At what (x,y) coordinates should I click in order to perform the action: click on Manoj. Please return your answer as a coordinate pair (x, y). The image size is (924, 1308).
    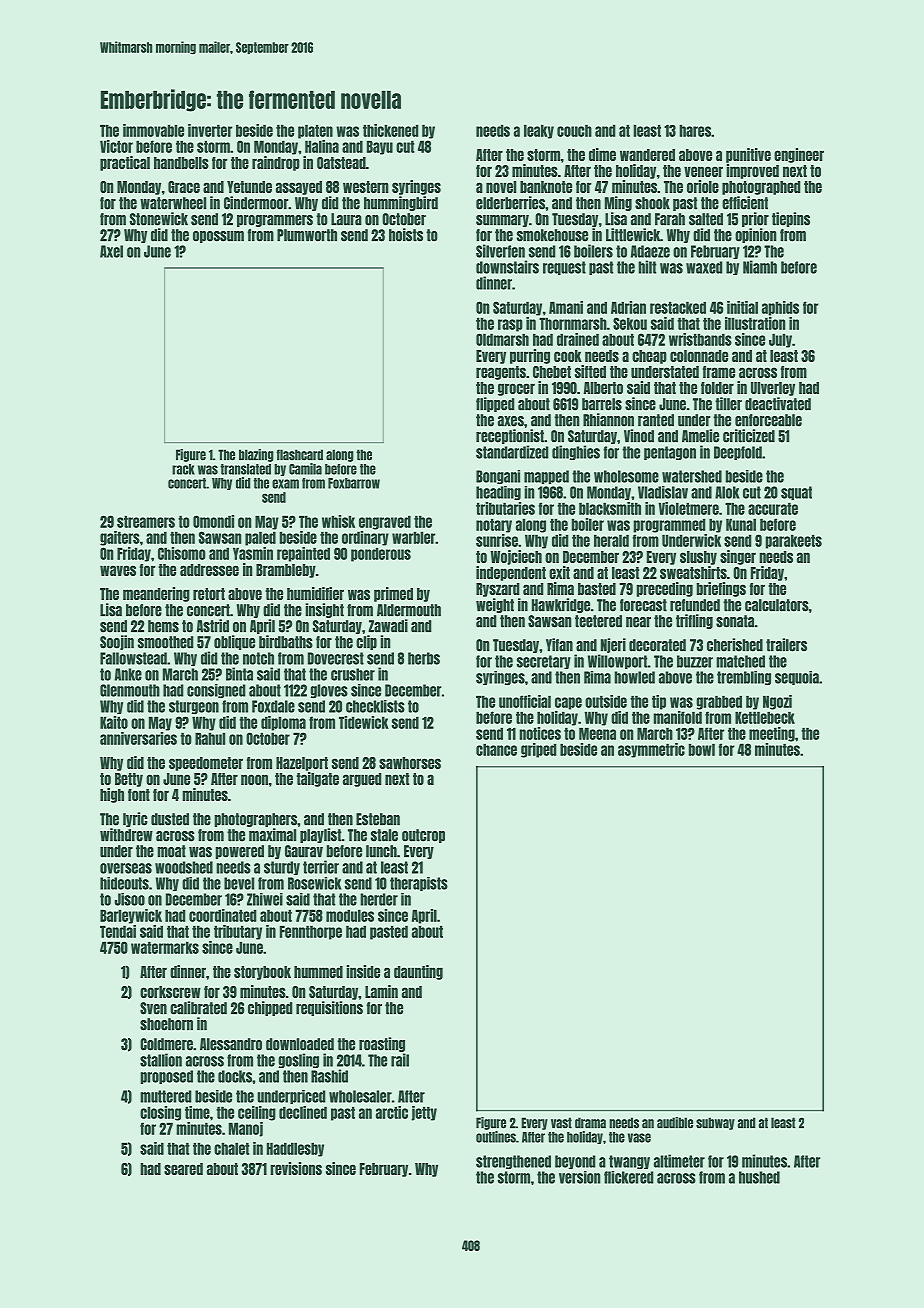
    Looking at the image, I should click on (246, 1129).
